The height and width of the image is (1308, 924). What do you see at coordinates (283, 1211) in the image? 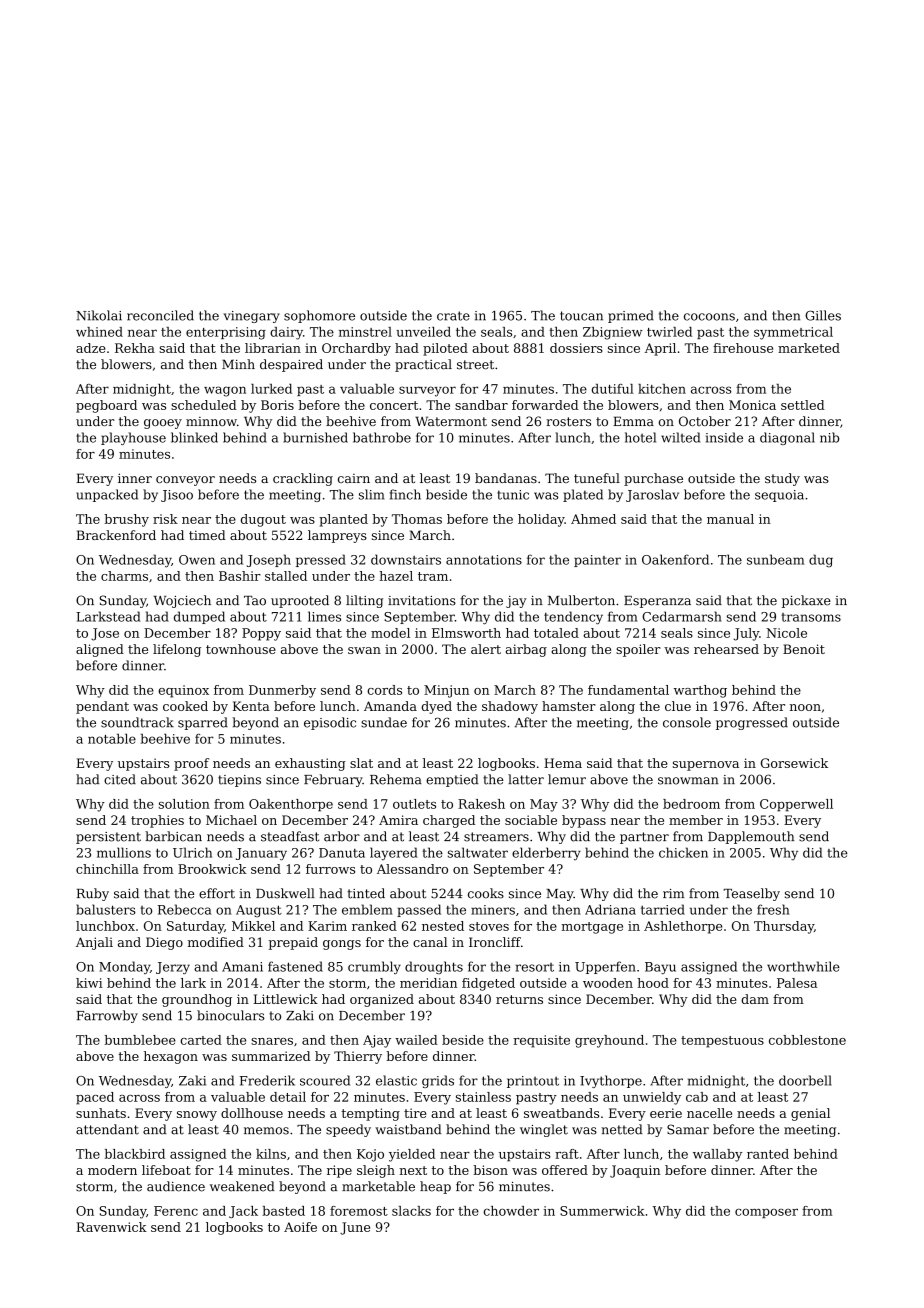
I see `basted` at bounding box center [283, 1211].
